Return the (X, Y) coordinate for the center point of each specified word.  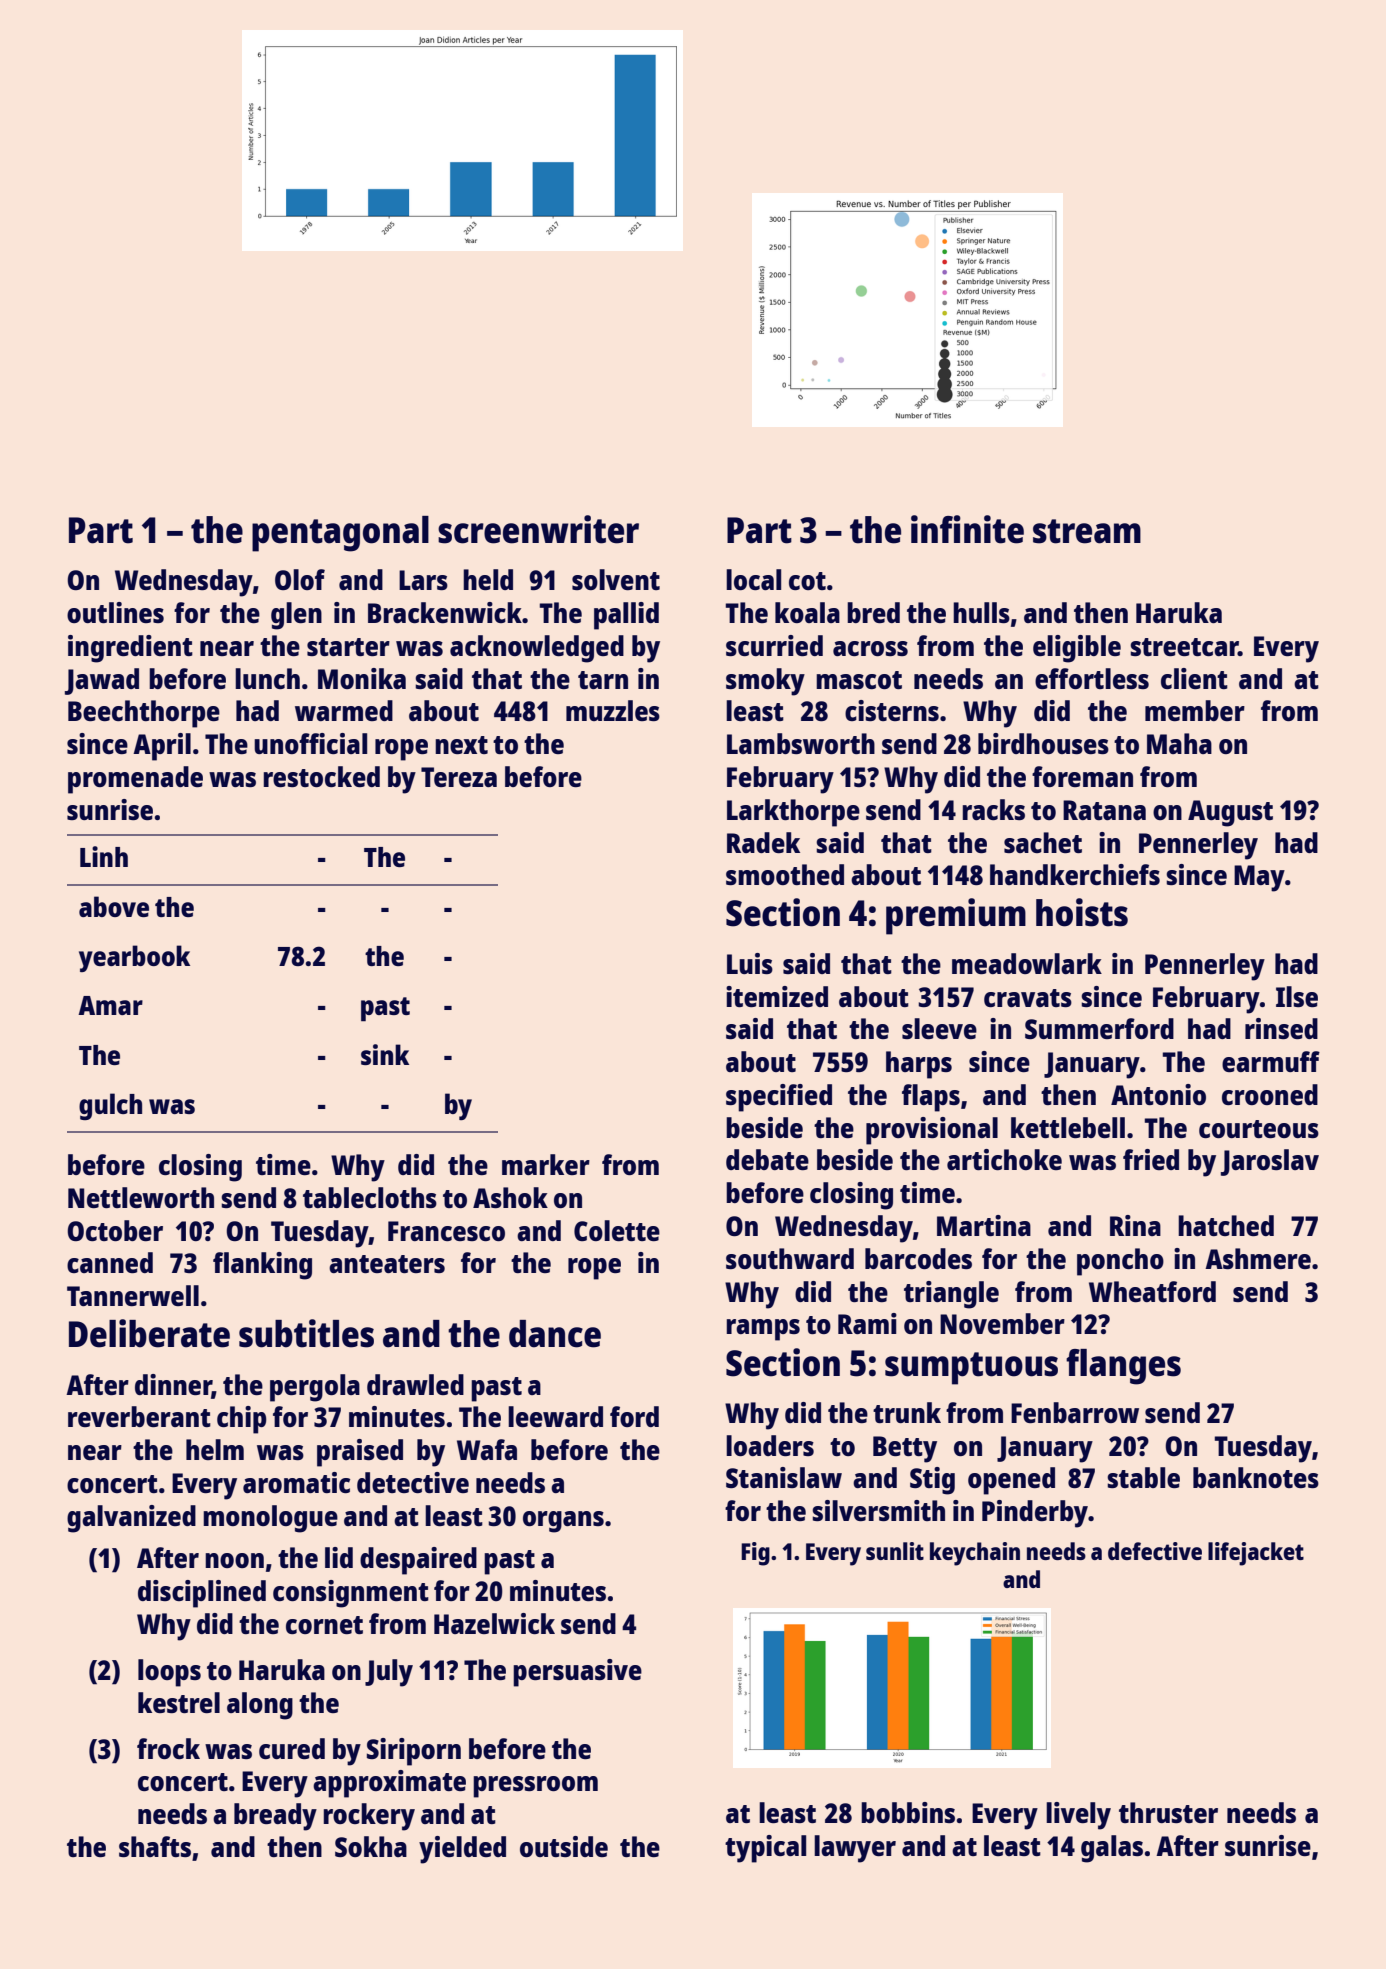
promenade (135, 780)
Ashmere (1258, 1258)
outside (564, 1846)
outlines (115, 612)
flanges (1123, 1367)
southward (790, 1258)
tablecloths (370, 1197)
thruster (1168, 1812)
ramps (763, 1330)
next (461, 745)
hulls (981, 612)
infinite (967, 529)
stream (1087, 531)
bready (275, 1817)
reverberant (139, 1416)
